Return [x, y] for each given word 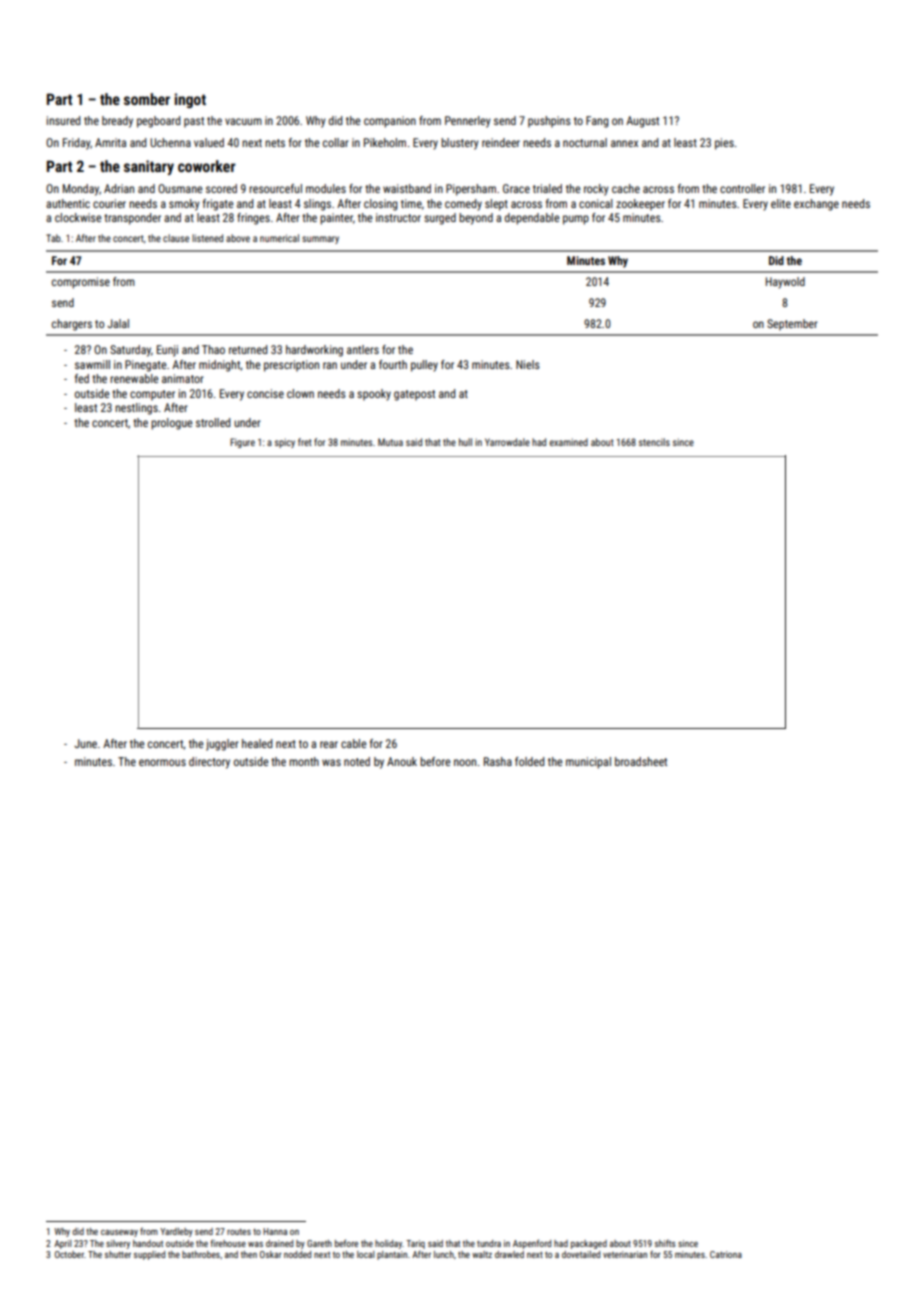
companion [390, 122]
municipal [588, 763]
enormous [162, 762]
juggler [222, 745]
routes [239, 1232]
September [792, 325]
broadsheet [641, 761]
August [642, 122]
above [238, 238]
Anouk [402, 761]
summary [320, 240]
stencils [654, 442]
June [85, 743]
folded [529, 761]
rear [329, 744]
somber [147, 99]
